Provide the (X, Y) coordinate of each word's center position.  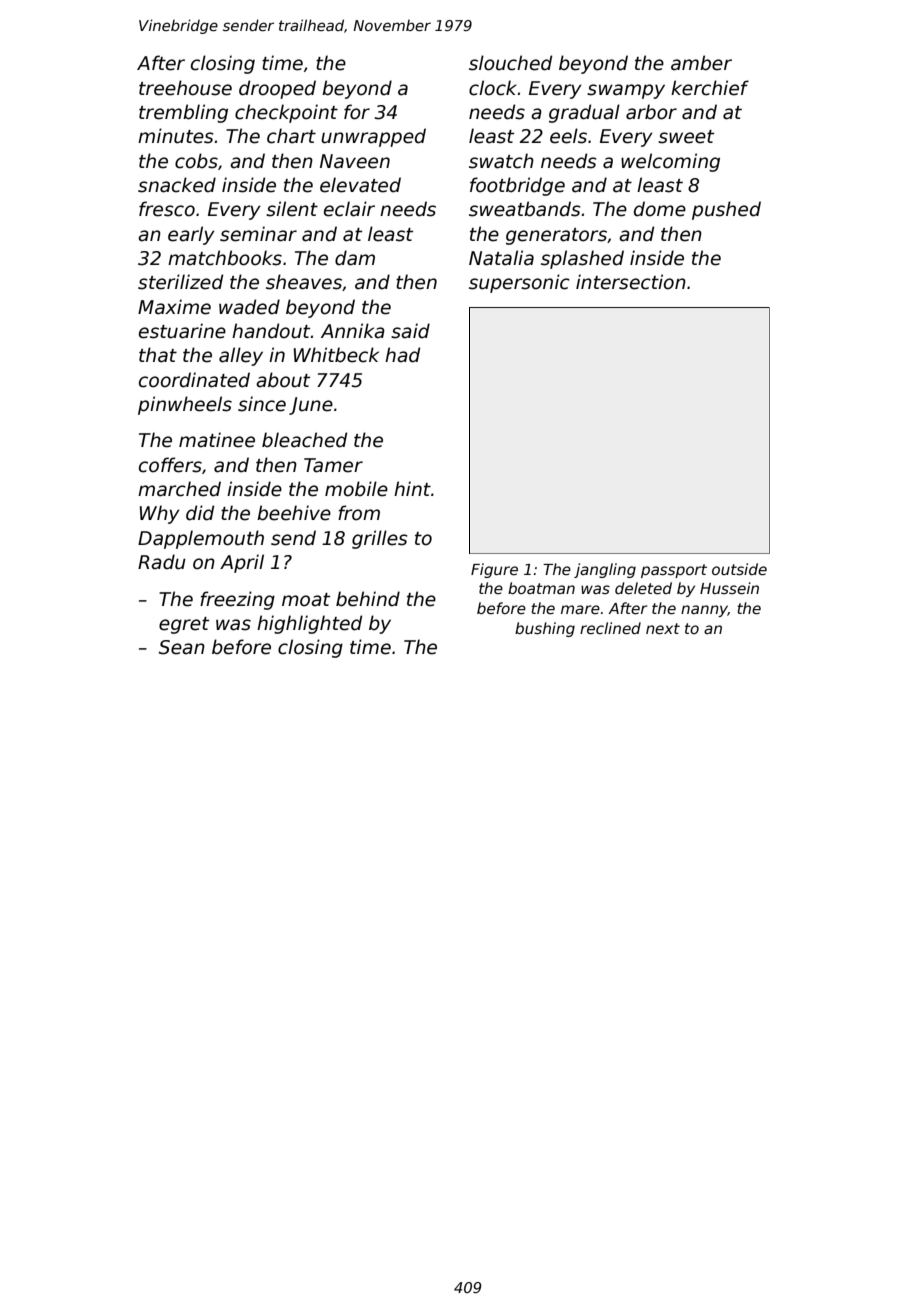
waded (249, 307)
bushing (545, 629)
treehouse (185, 88)
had (402, 355)
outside (739, 569)
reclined (610, 628)
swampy (626, 91)
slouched (510, 63)
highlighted (309, 624)
